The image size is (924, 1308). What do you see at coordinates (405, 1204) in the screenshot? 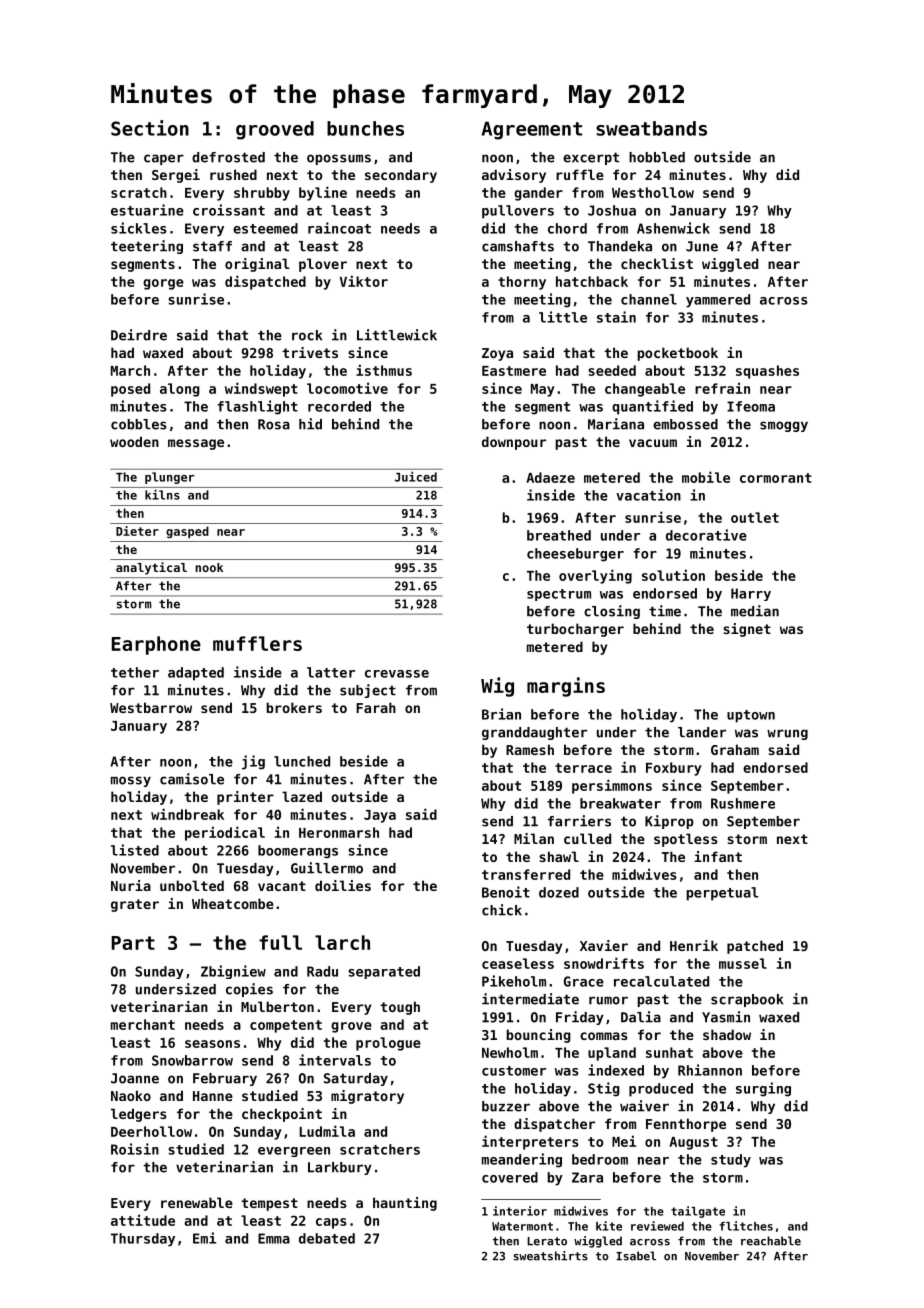
I see `haunting` at bounding box center [405, 1204].
